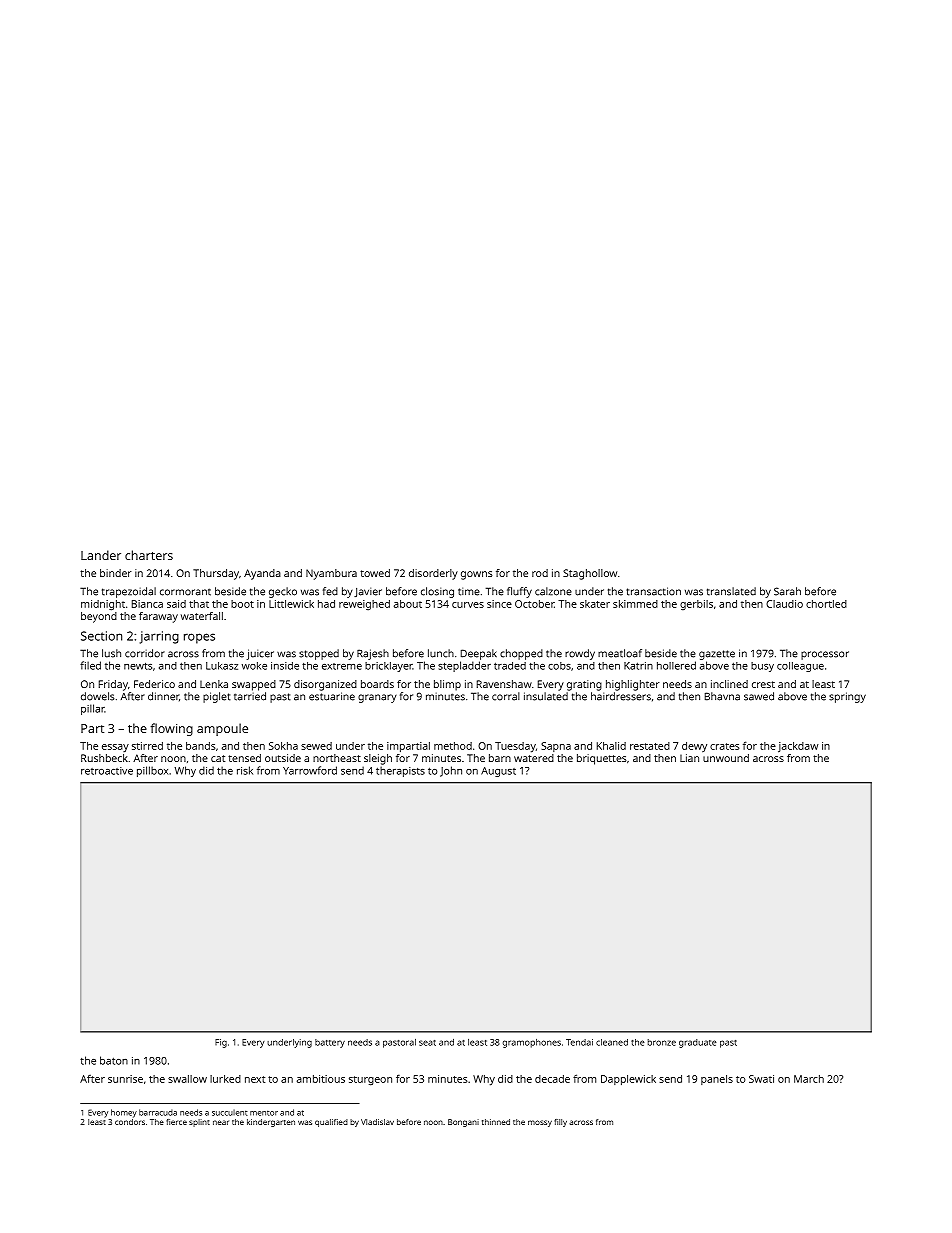 The width and height of the page is (952, 1233). What do you see at coordinates (187, 1079) in the page?
I see `swallow` at bounding box center [187, 1079].
